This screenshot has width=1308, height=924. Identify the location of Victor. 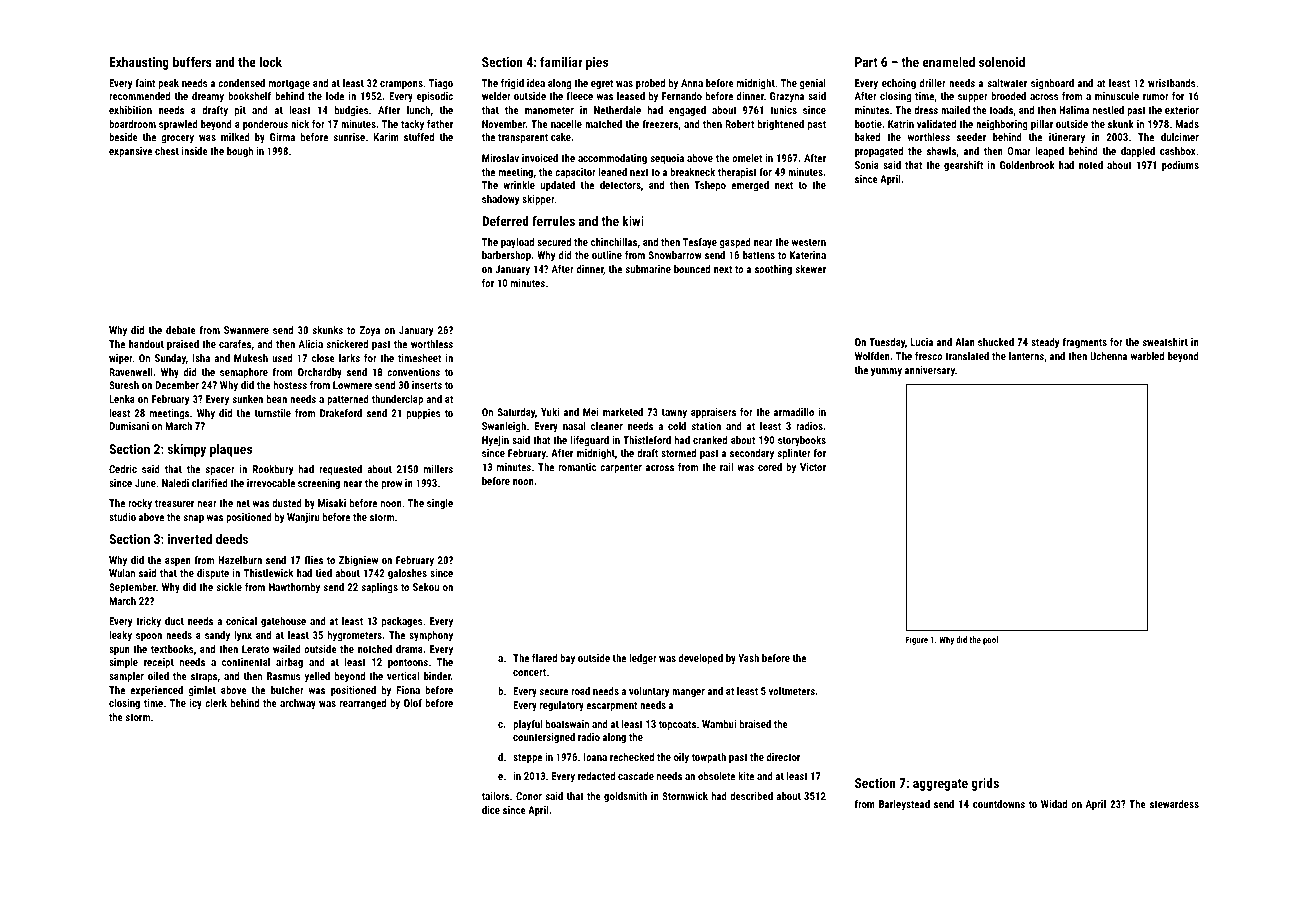
(813, 467).
